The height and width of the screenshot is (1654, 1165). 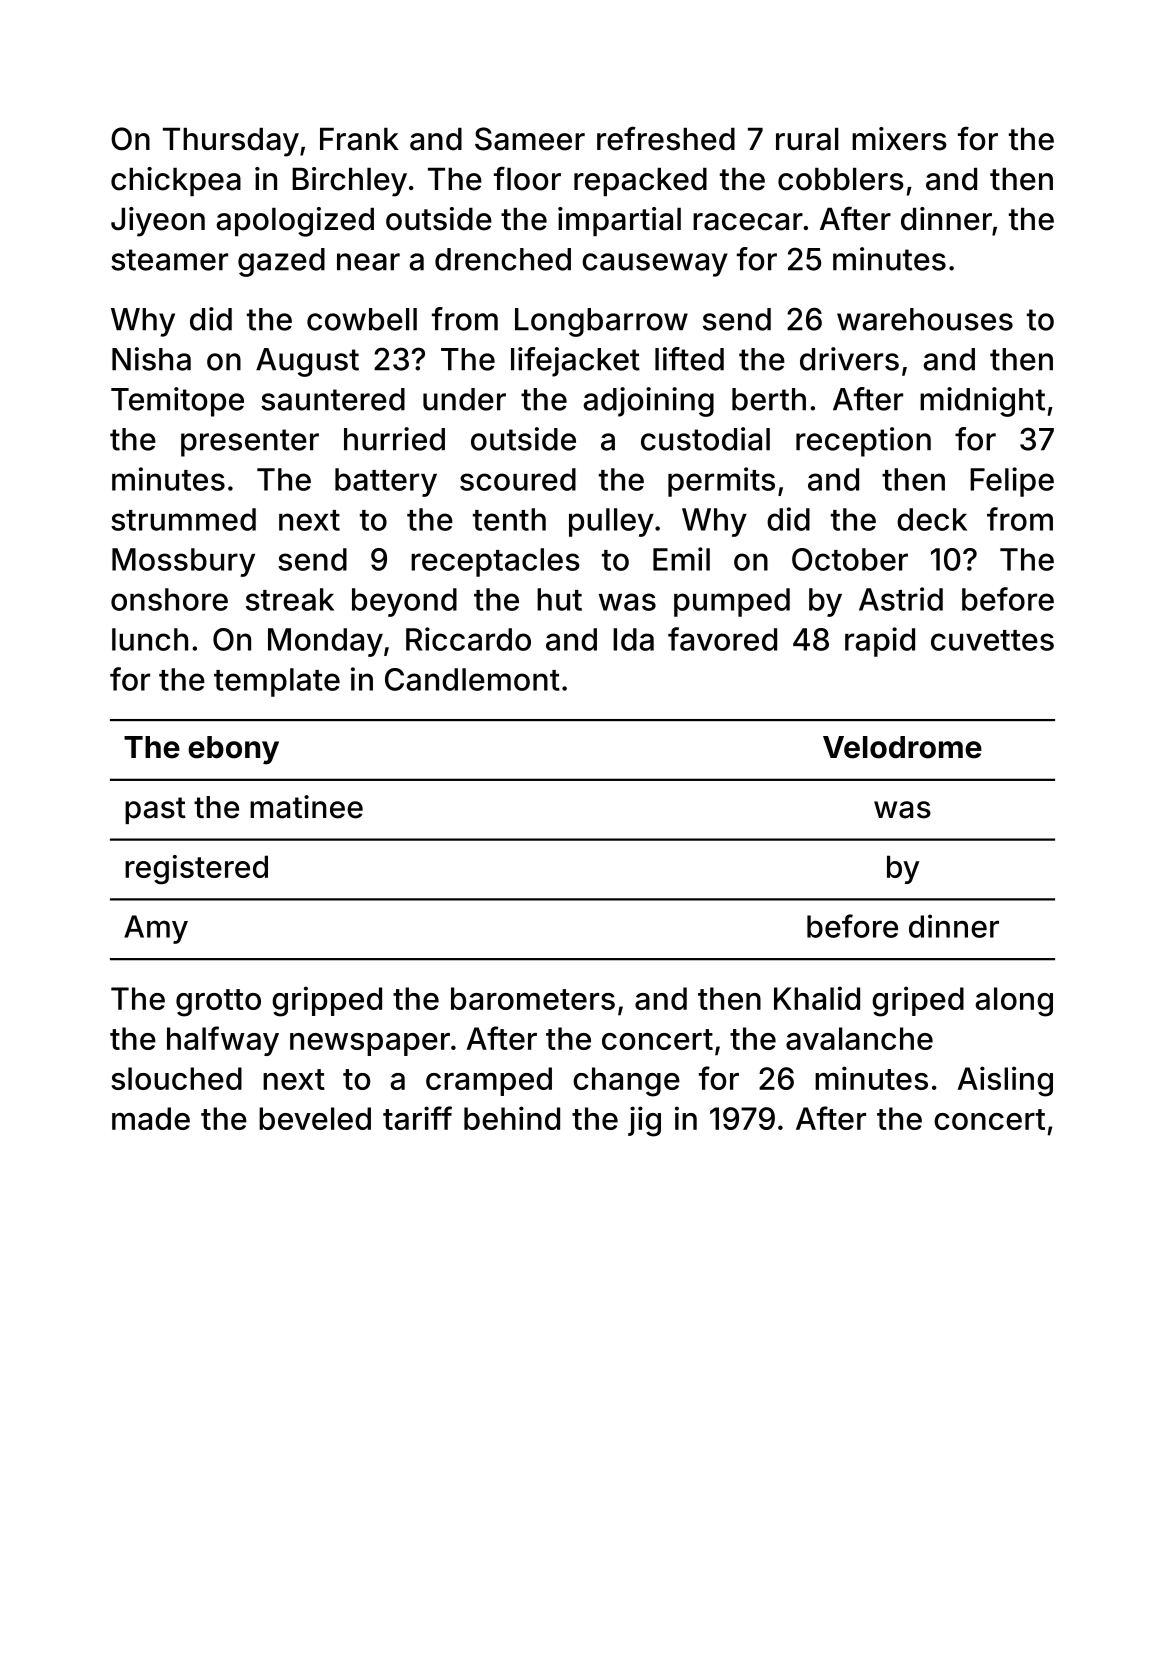 I want to click on made, so click(x=151, y=1118).
